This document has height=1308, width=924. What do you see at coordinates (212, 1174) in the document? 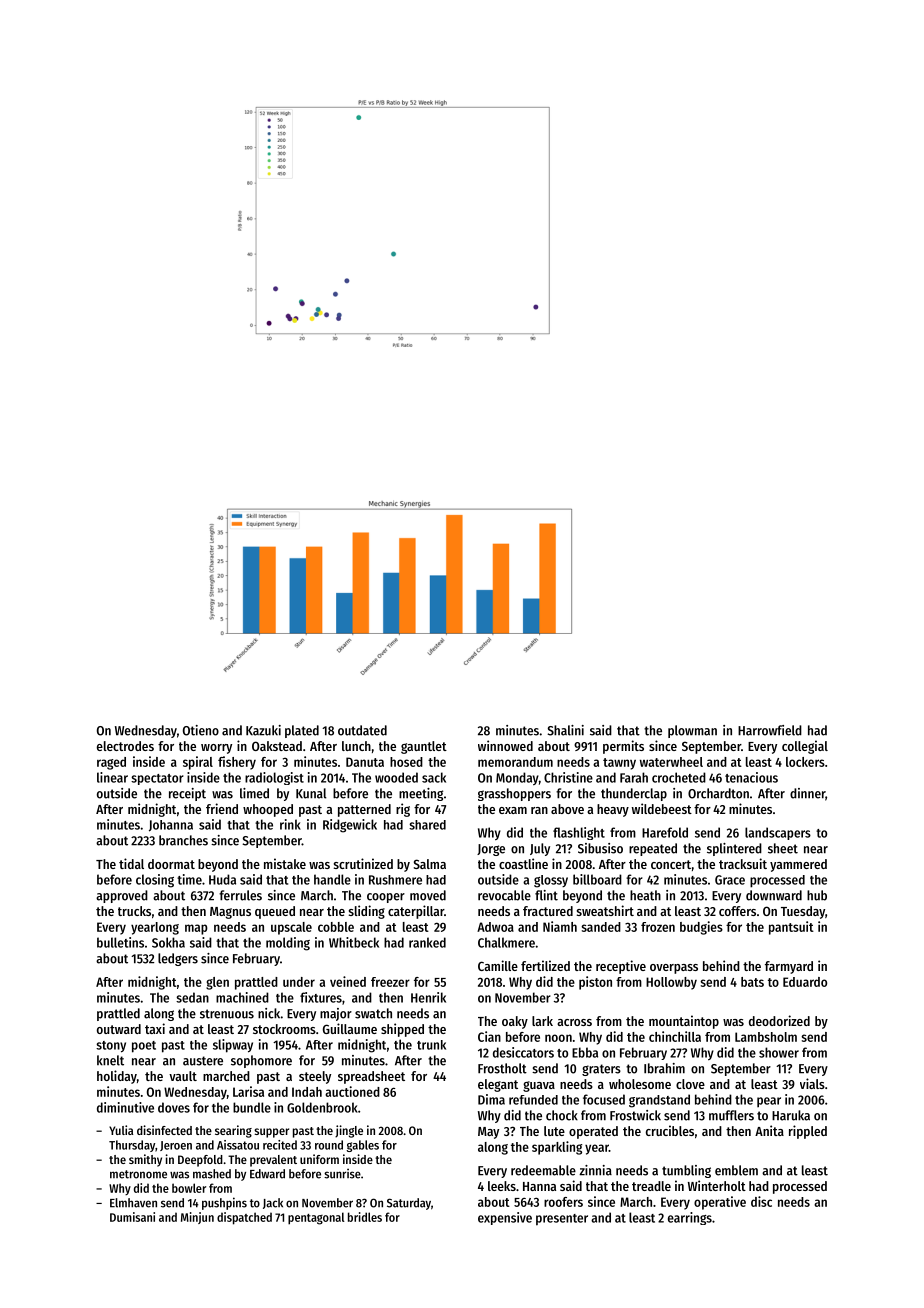
I see `mashed` at bounding box center [212, 1174].
